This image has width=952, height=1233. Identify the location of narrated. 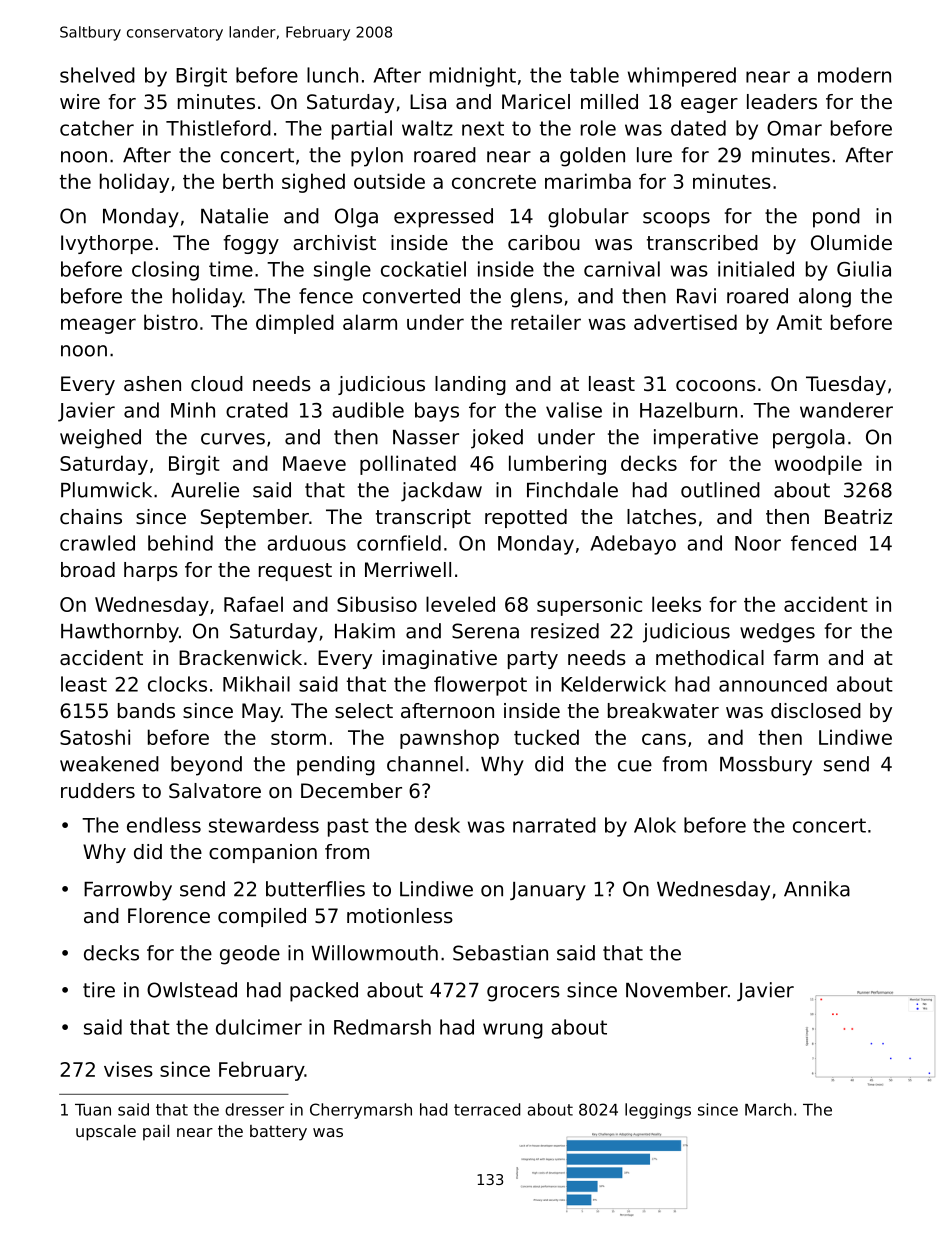
(554, 825).
